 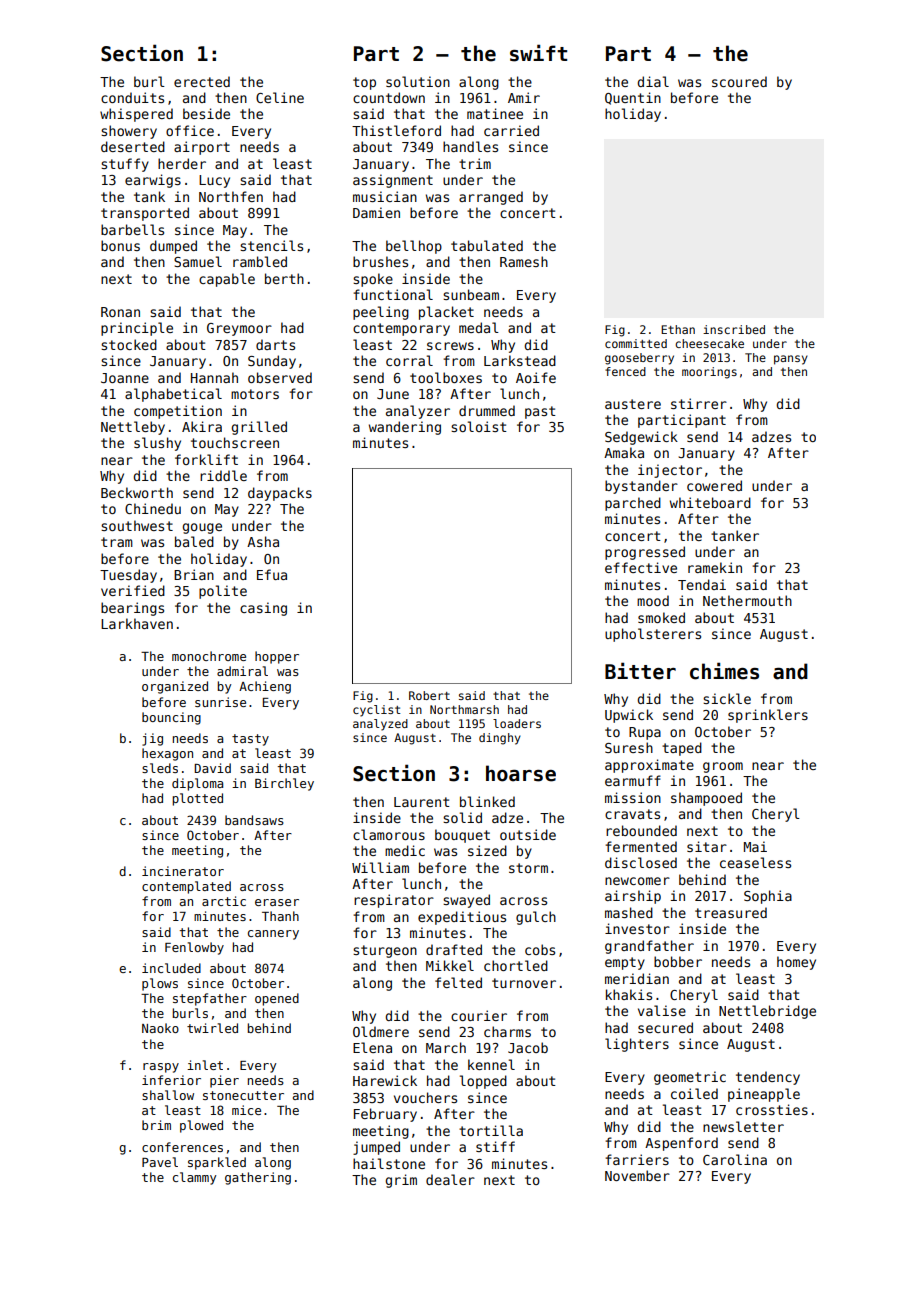 What do you see at coordinates (194, 541) in the screenshot?
I see `baled` at bounding box center [194, 541].
